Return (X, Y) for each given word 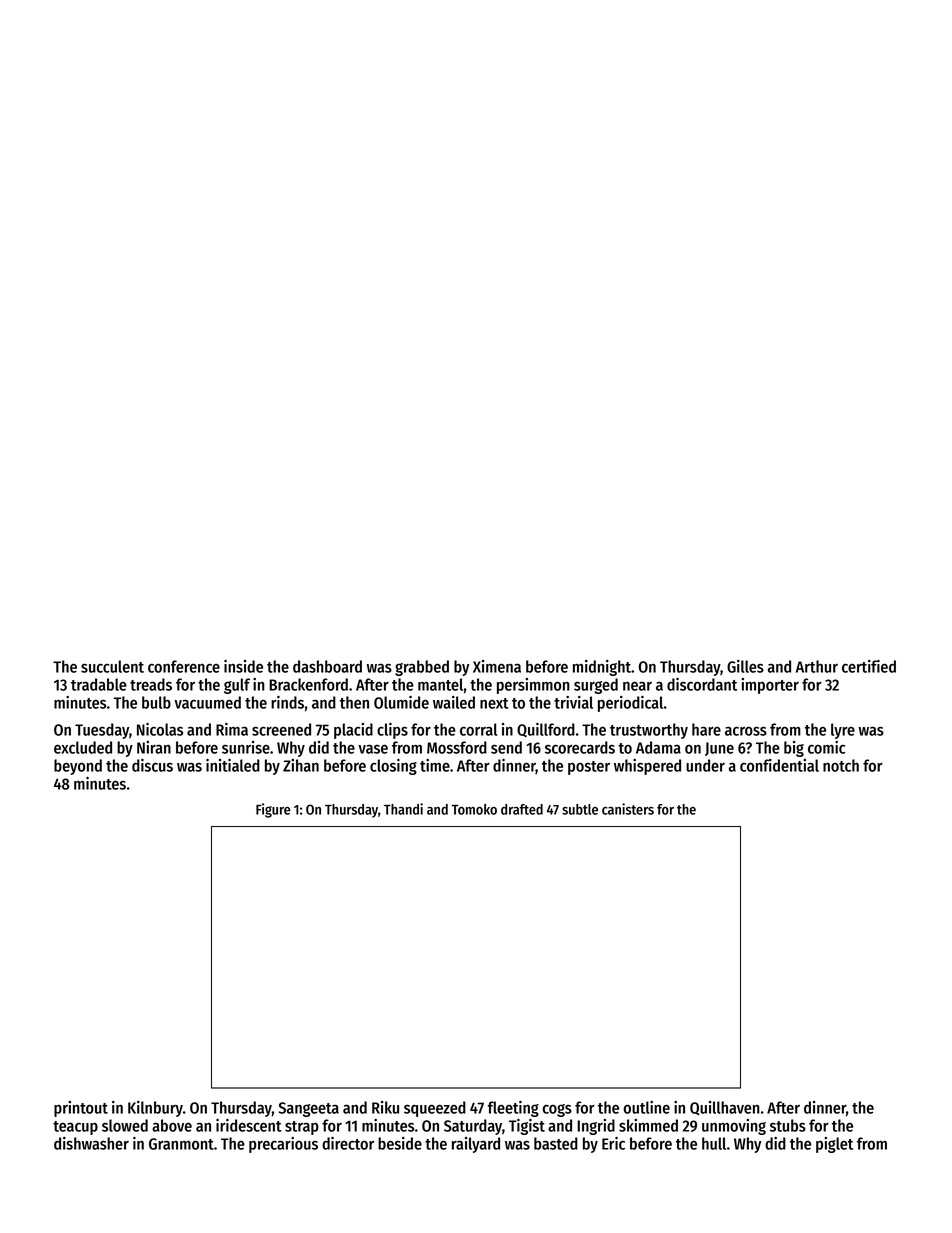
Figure (273, 810)
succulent (112, 666)
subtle (580, 809)
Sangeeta (309, 1109)
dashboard (327, 666)
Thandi (403, 809)
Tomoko (474, 809)
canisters (628, 809)
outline (646, 1107)
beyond (78, 767)
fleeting (513, 1109)
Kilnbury (155, 1109)
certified (869, 666)
